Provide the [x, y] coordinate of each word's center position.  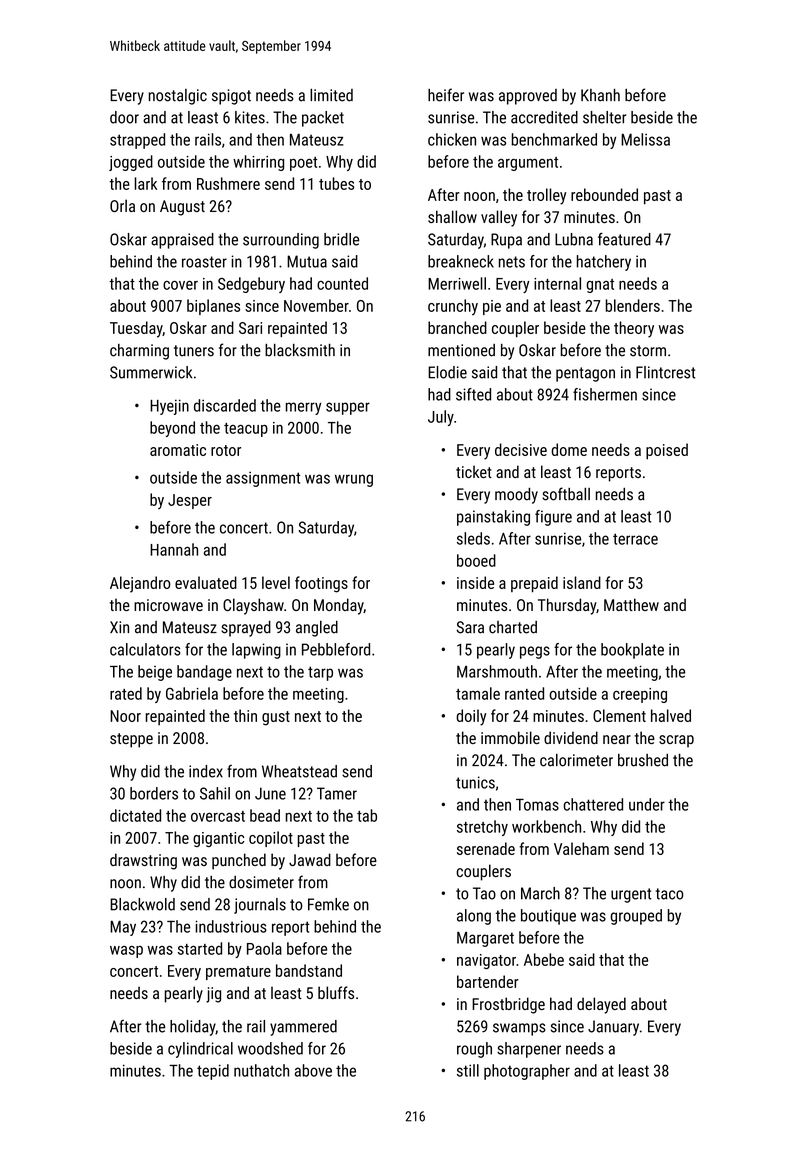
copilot [271, 839]
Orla [122, 205]
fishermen [605, 394]
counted [342, 283]
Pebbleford [336, 649]
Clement [619, 715]
